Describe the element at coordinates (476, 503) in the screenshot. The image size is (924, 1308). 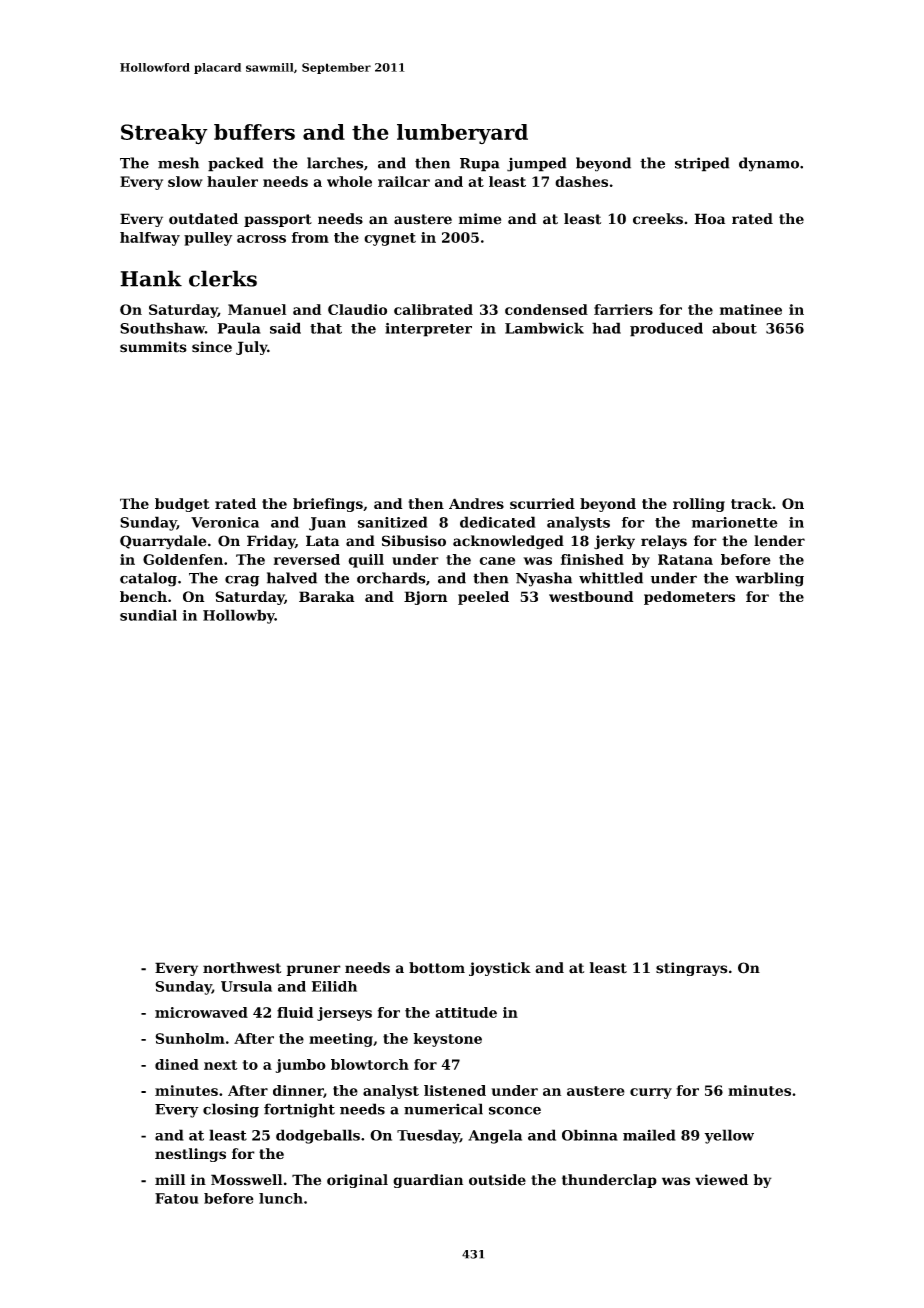
I see `Andres` at that location.
